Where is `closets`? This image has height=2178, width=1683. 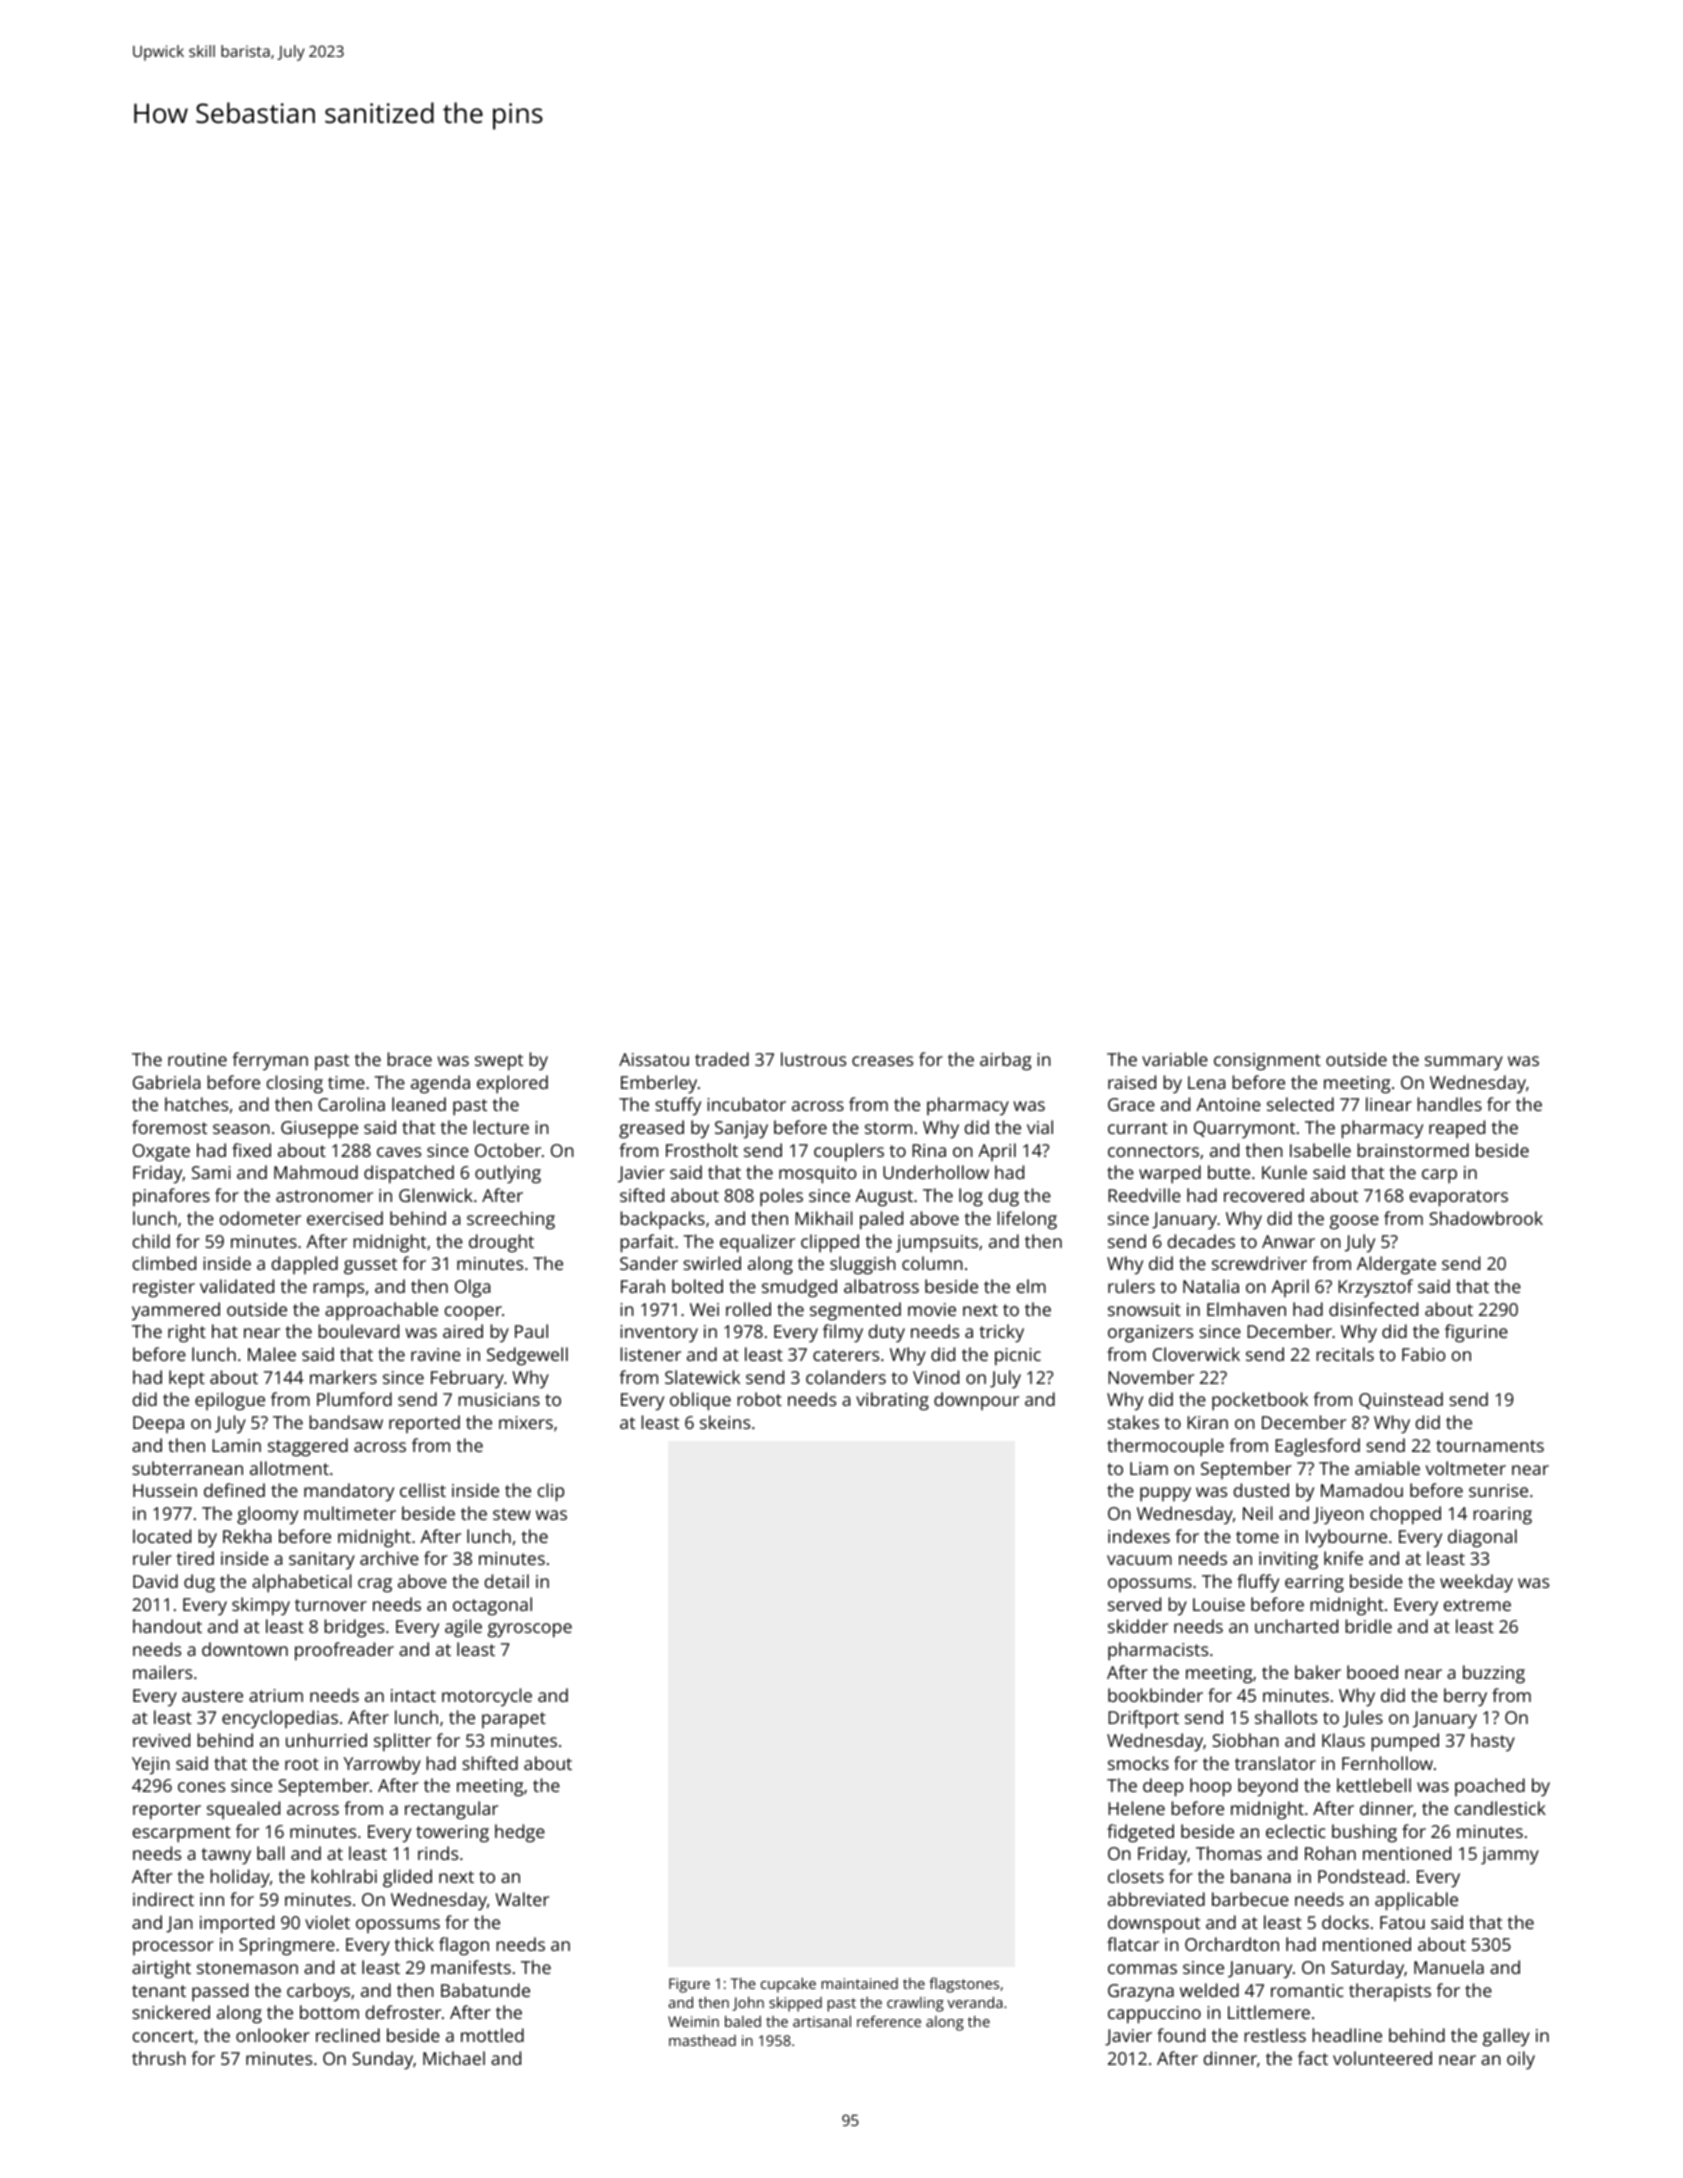
closets is located at coordinates (1136, 1876).
